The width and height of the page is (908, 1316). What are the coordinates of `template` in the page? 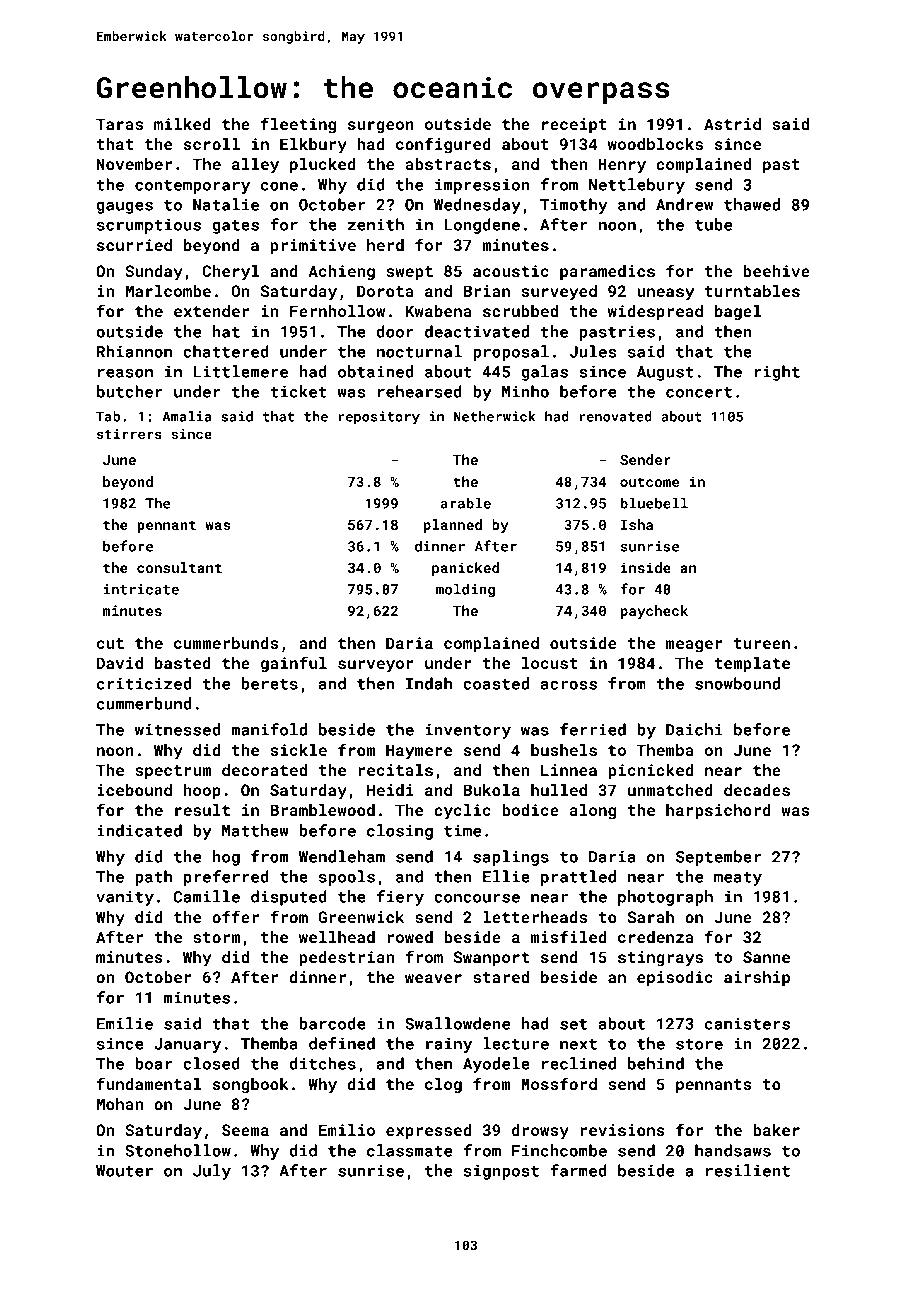 It's located at (752, 665).
